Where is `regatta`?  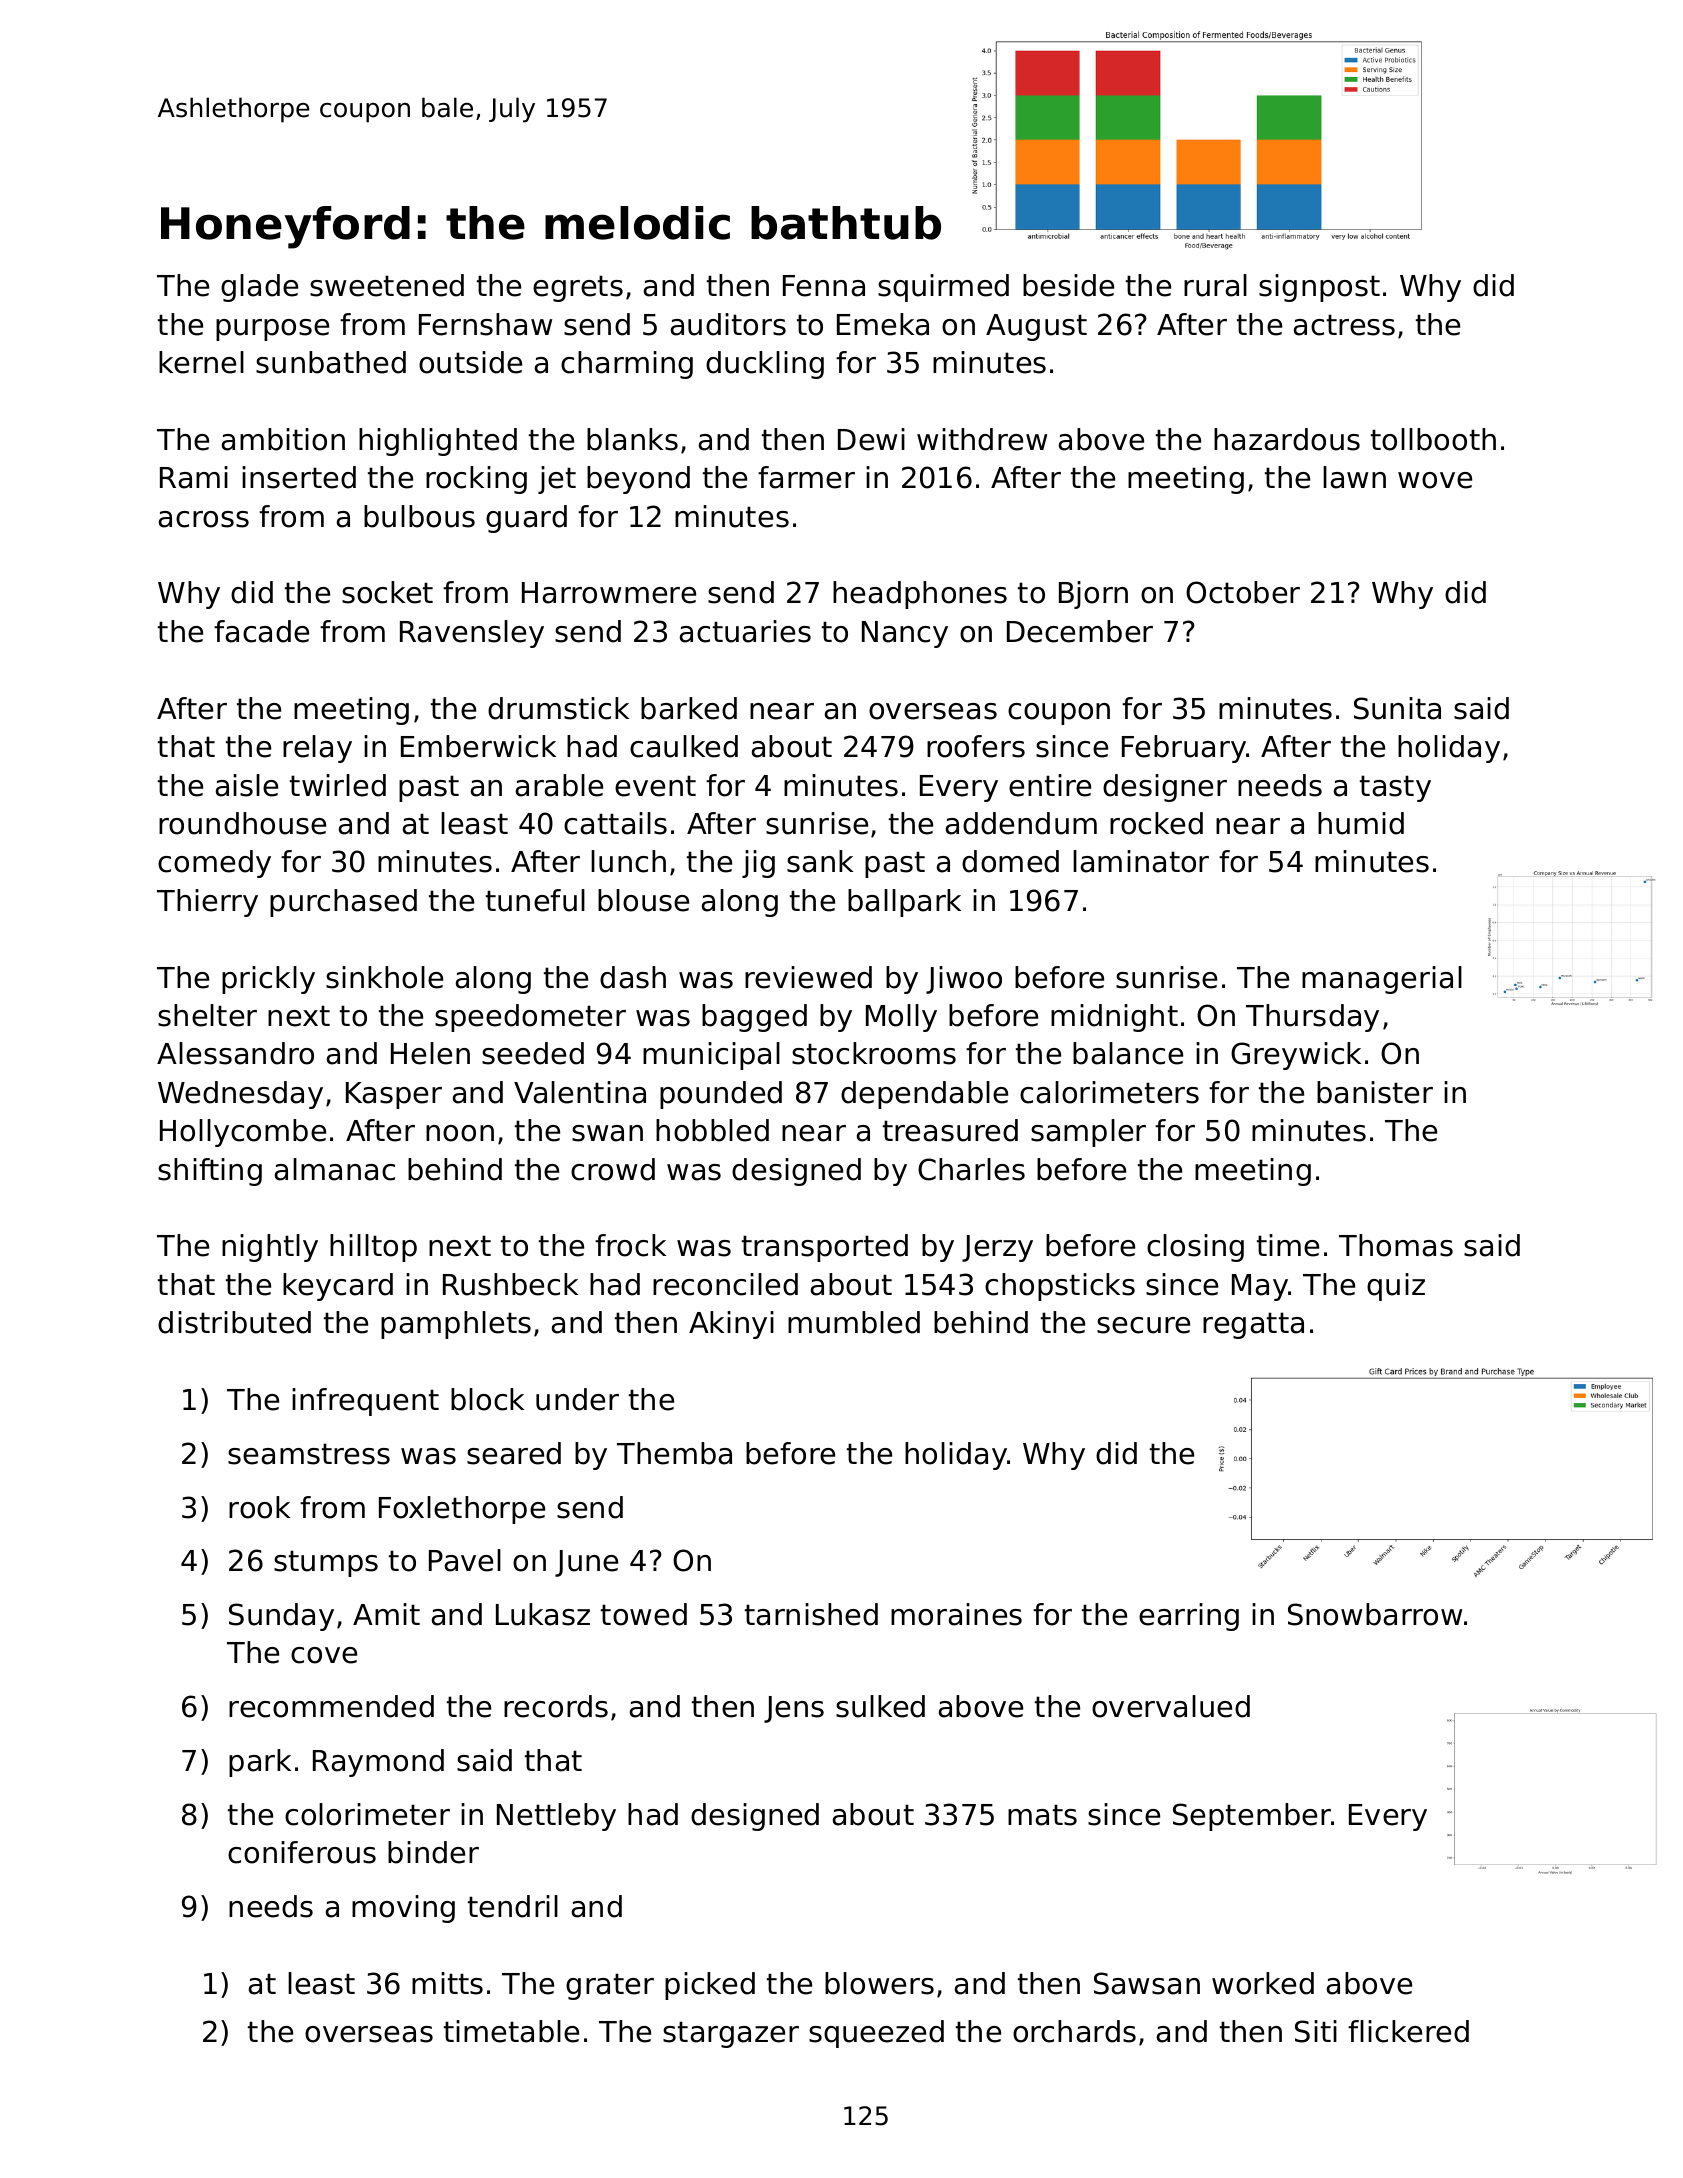
regatta is located at coordinates (1253, 1325).
